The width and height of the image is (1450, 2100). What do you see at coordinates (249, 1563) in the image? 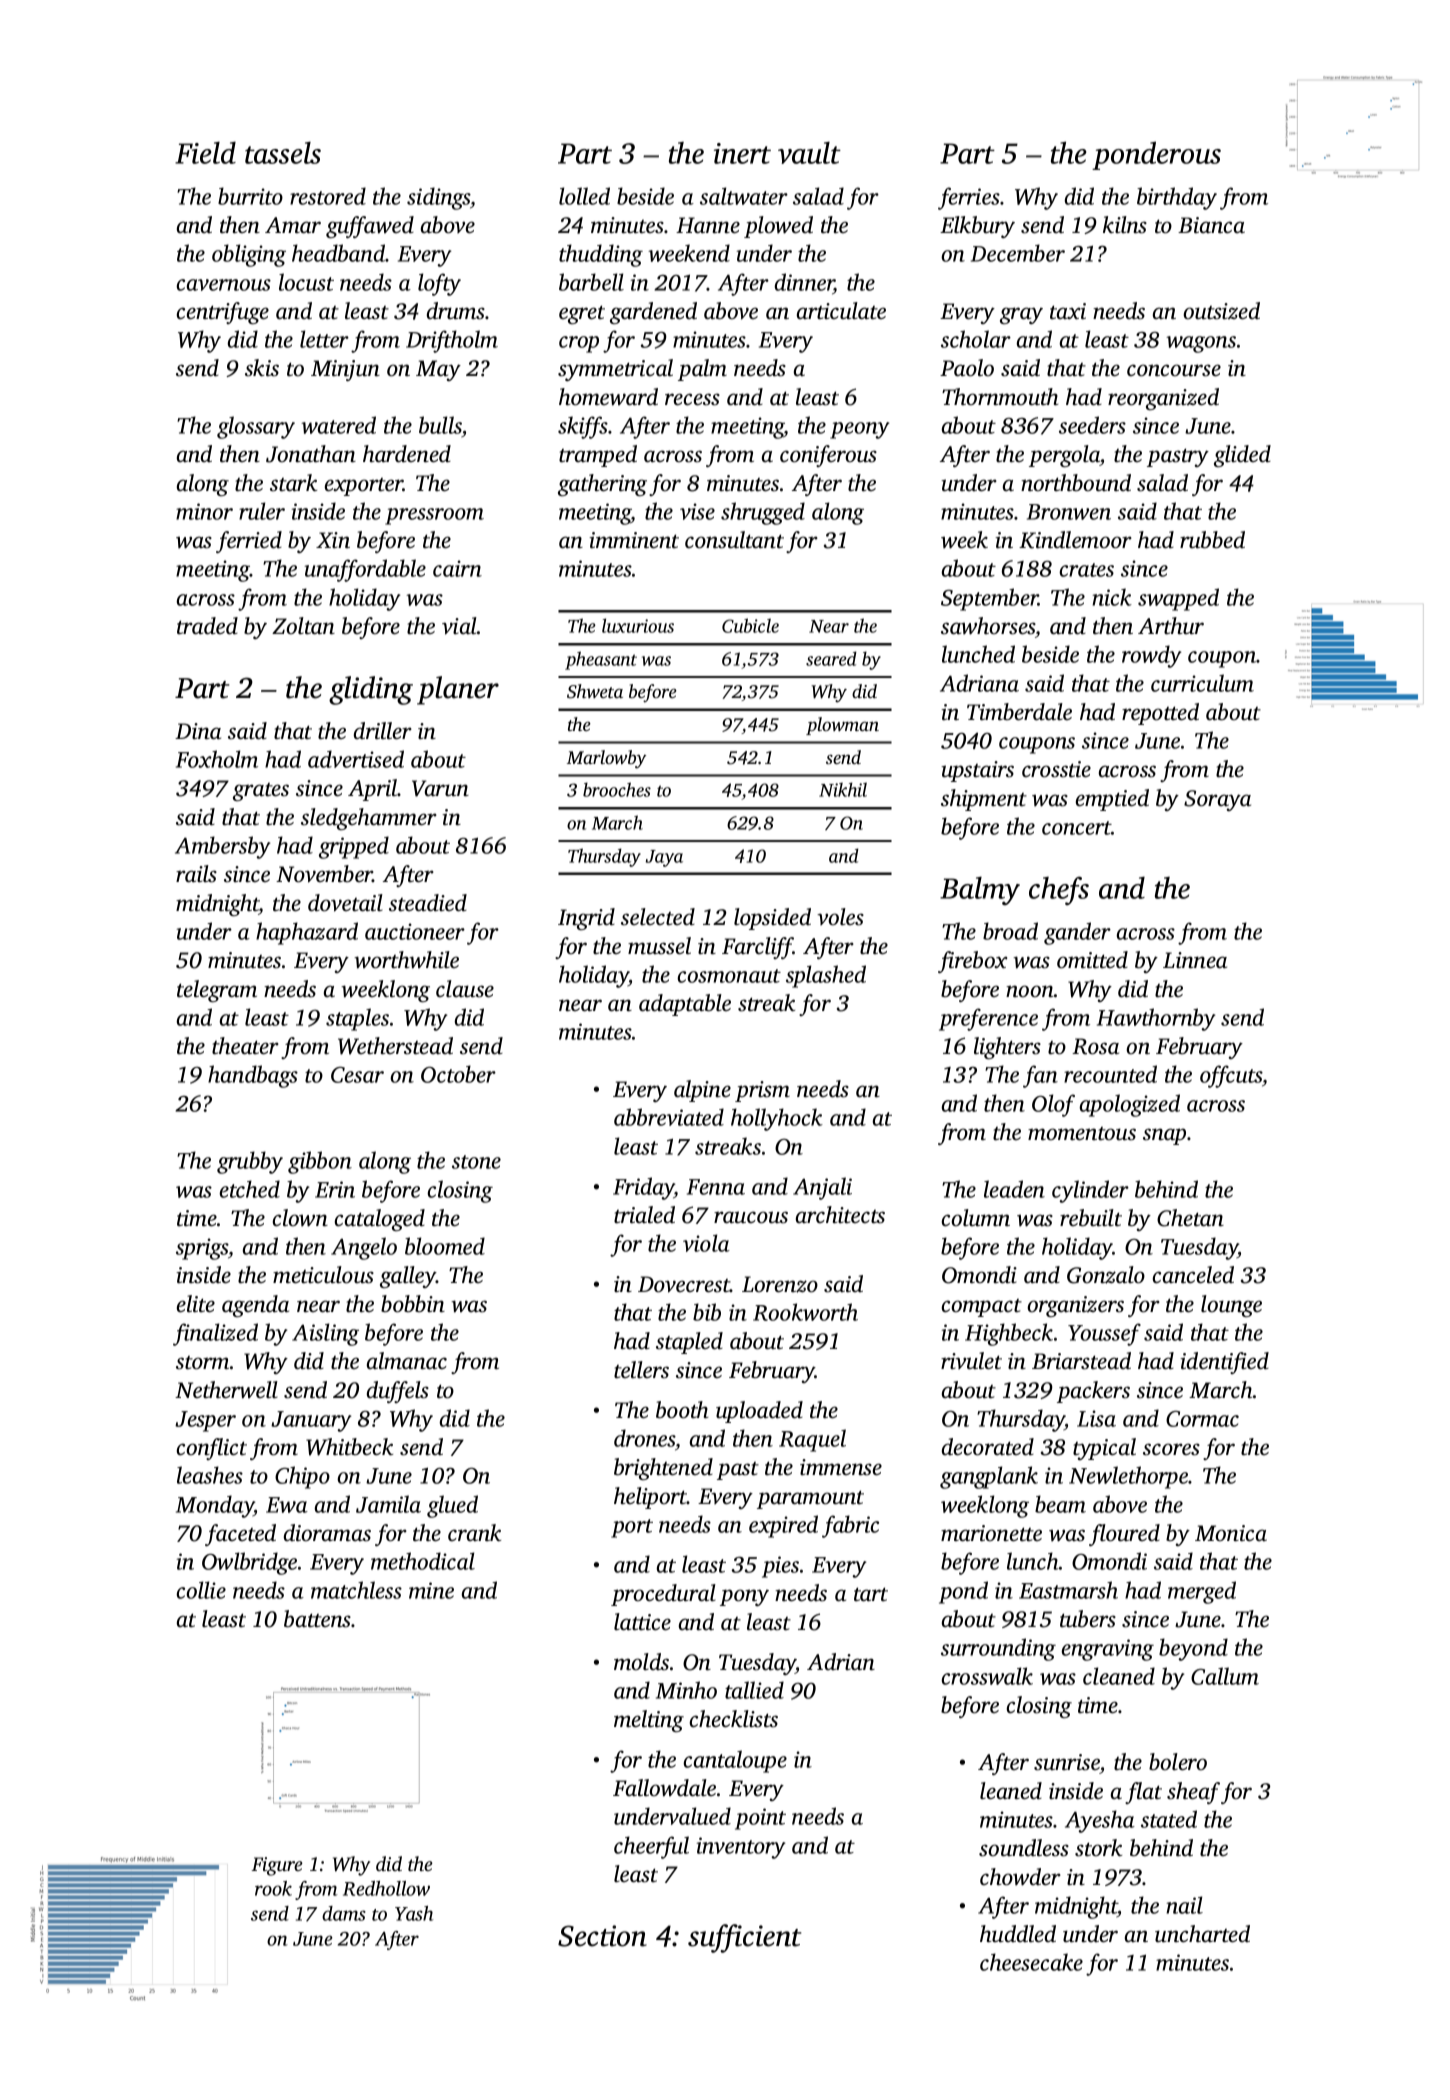
I see `Owlbridge` at bounding box center [249, 1563].
